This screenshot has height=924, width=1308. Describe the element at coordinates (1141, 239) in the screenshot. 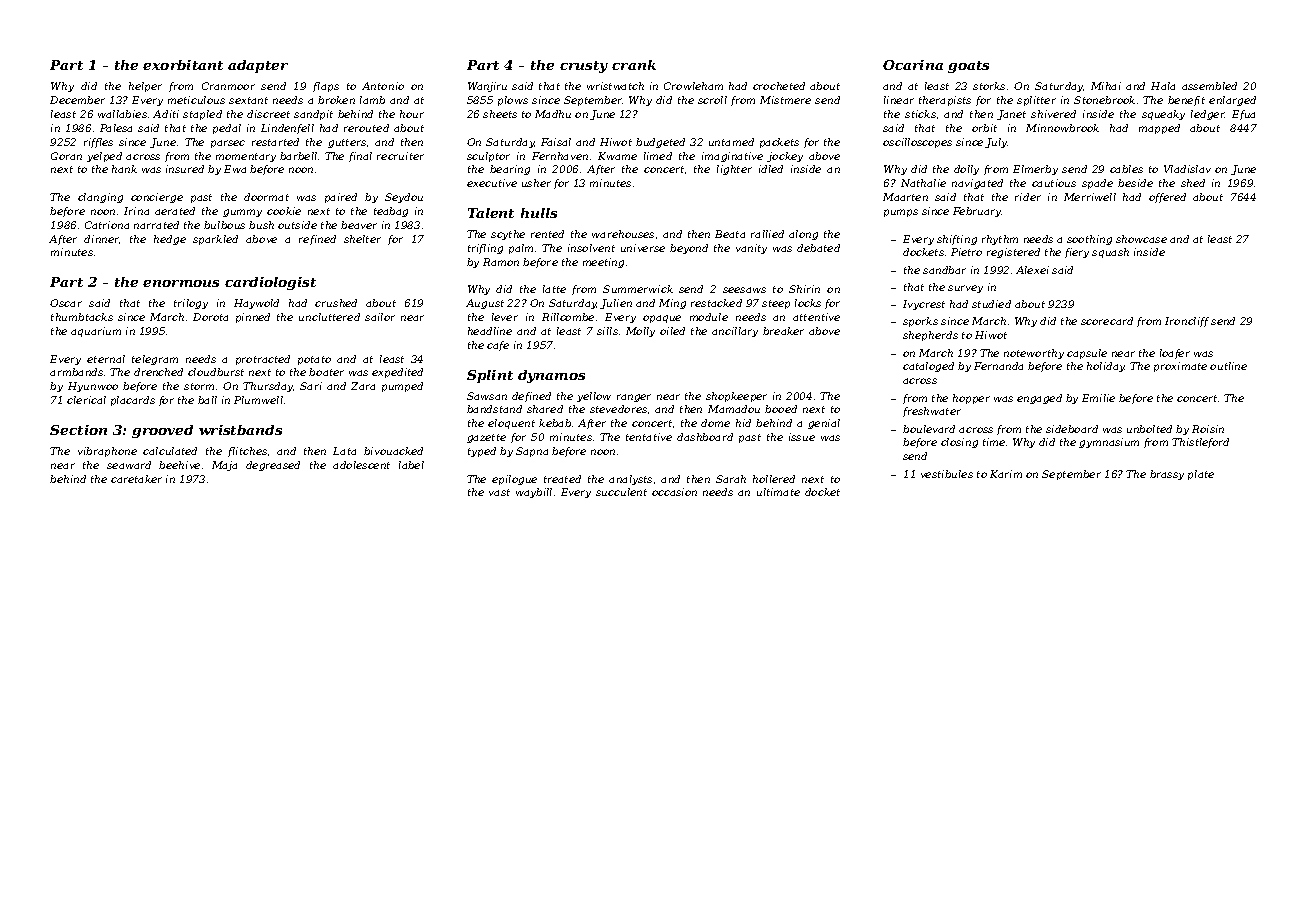

I see `showcase` at that location.
